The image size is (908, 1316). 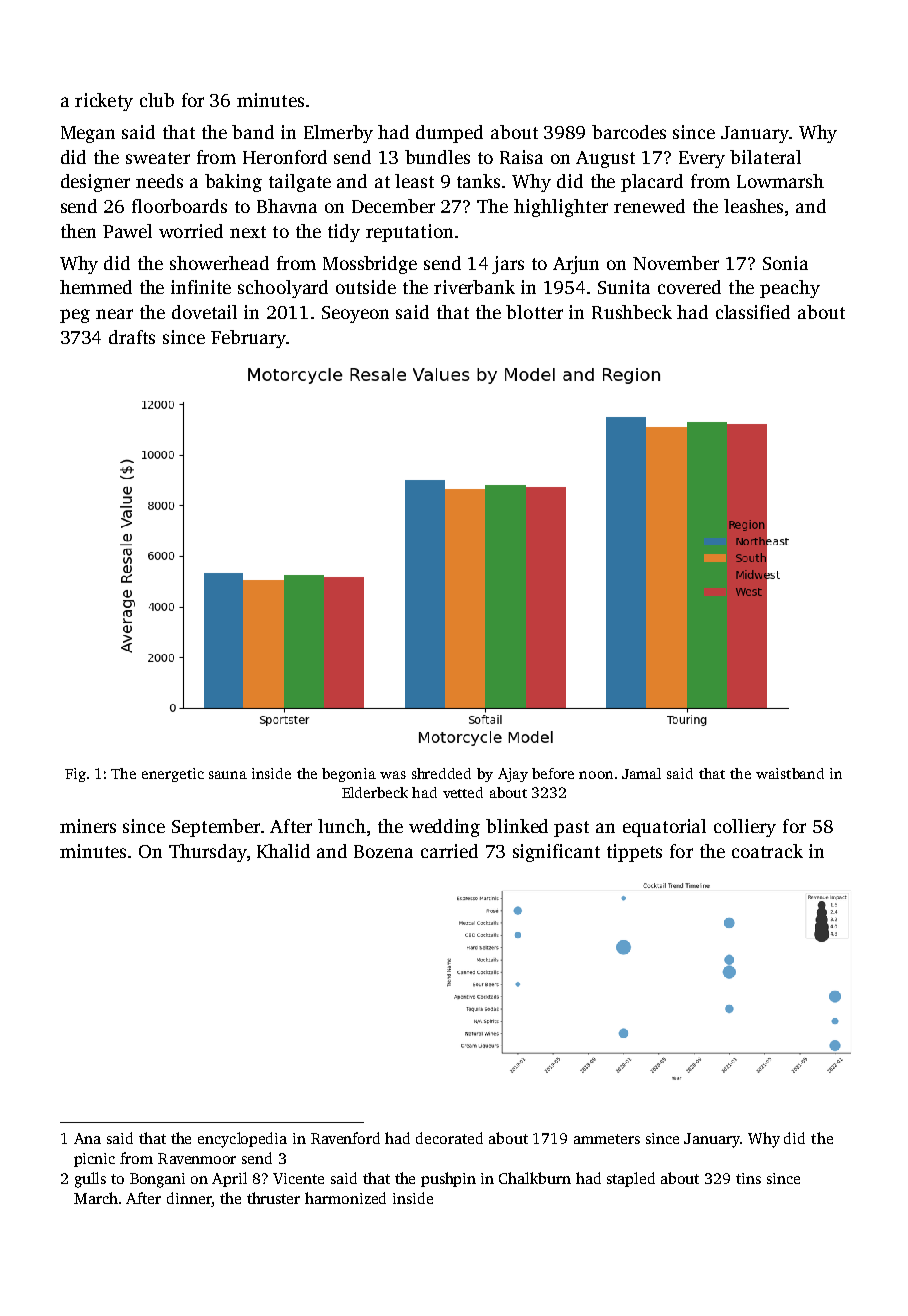 What do you see at coordinates (132, 337) in the page?
I see `drafts` at bounding box center [132, 337].
